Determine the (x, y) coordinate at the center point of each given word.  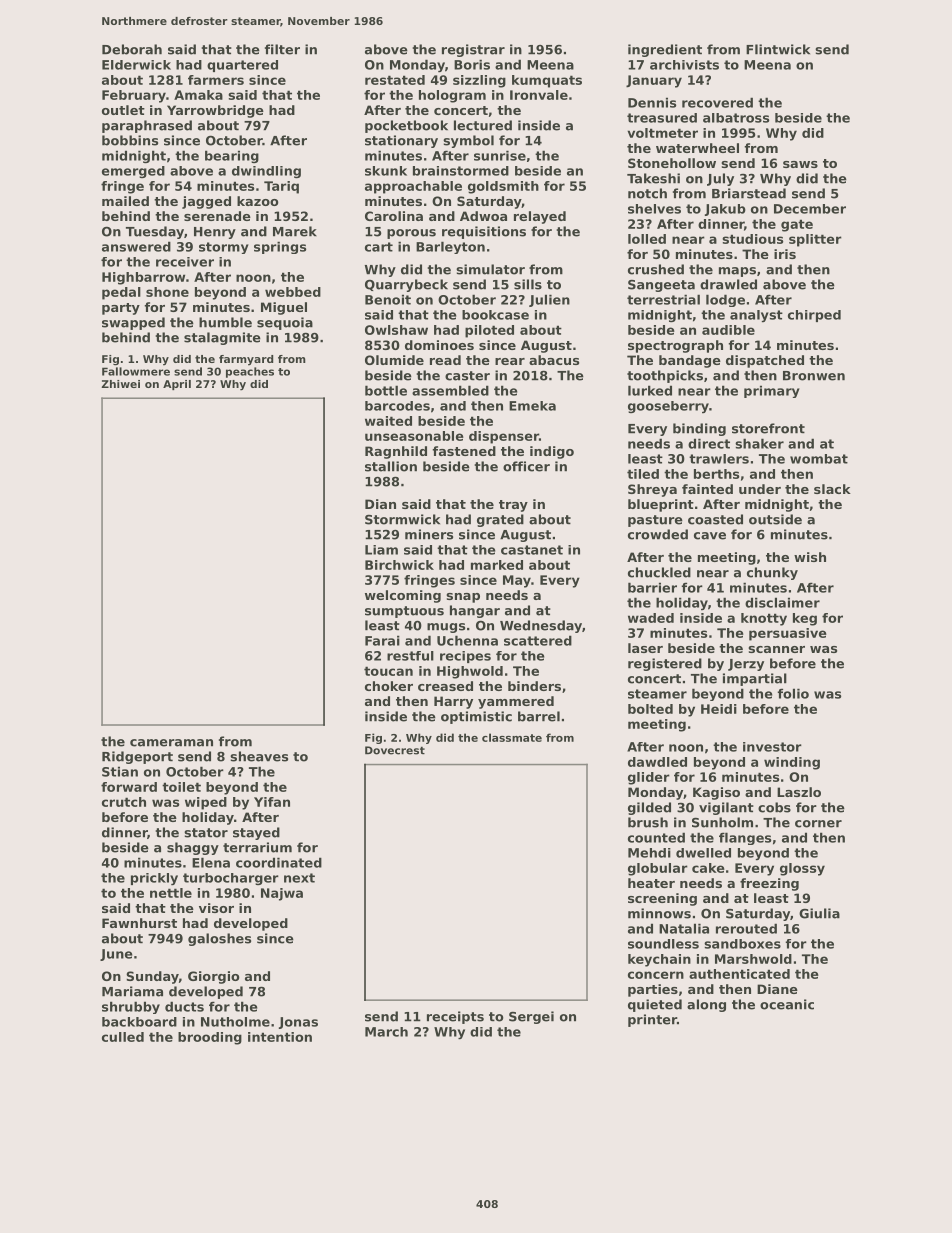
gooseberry (668, 407)
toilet (181, 787)
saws (800, 164)
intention (280, 1037)
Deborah (132, 49)
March (386, 1032)
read (445, 360)
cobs (774, 807)
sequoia (285, 323)
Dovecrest (395, 750)
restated (395, 80)
